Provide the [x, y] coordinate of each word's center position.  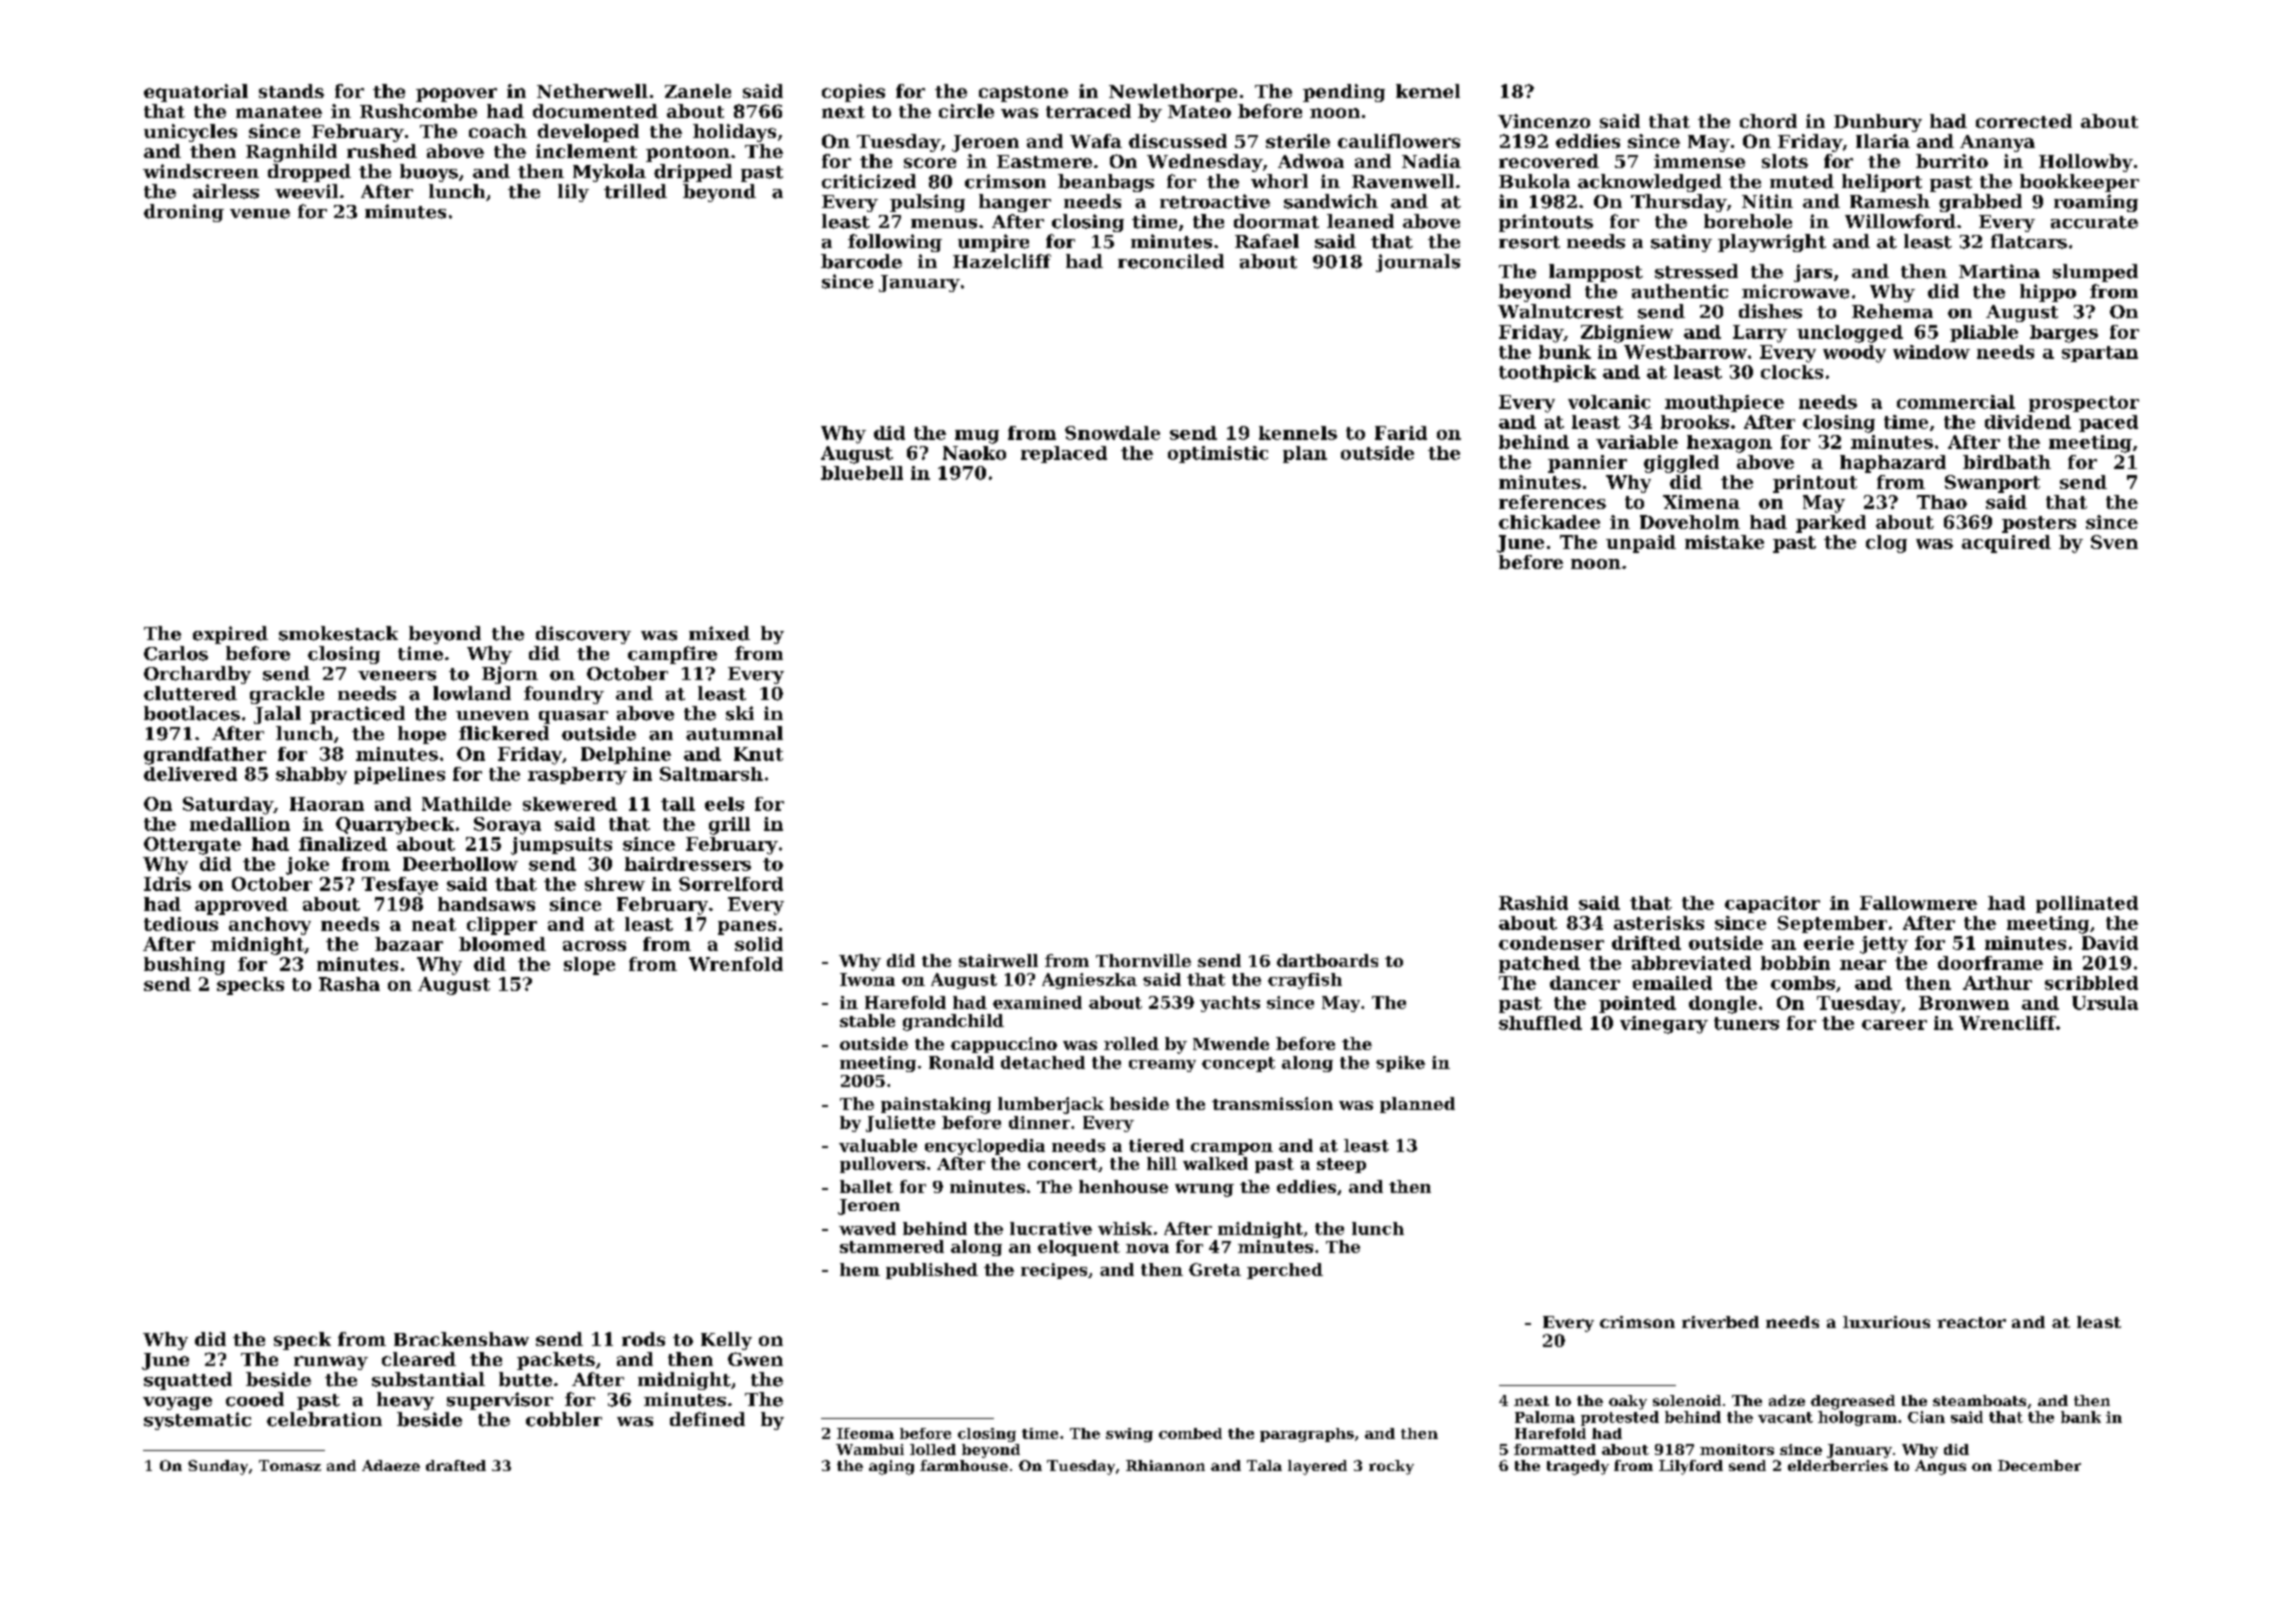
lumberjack [1051, 1105]
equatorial [196, 93]
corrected [2024, 121]
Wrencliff [2007, 1023]
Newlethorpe [1173, 93]
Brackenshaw [461, 1339]
